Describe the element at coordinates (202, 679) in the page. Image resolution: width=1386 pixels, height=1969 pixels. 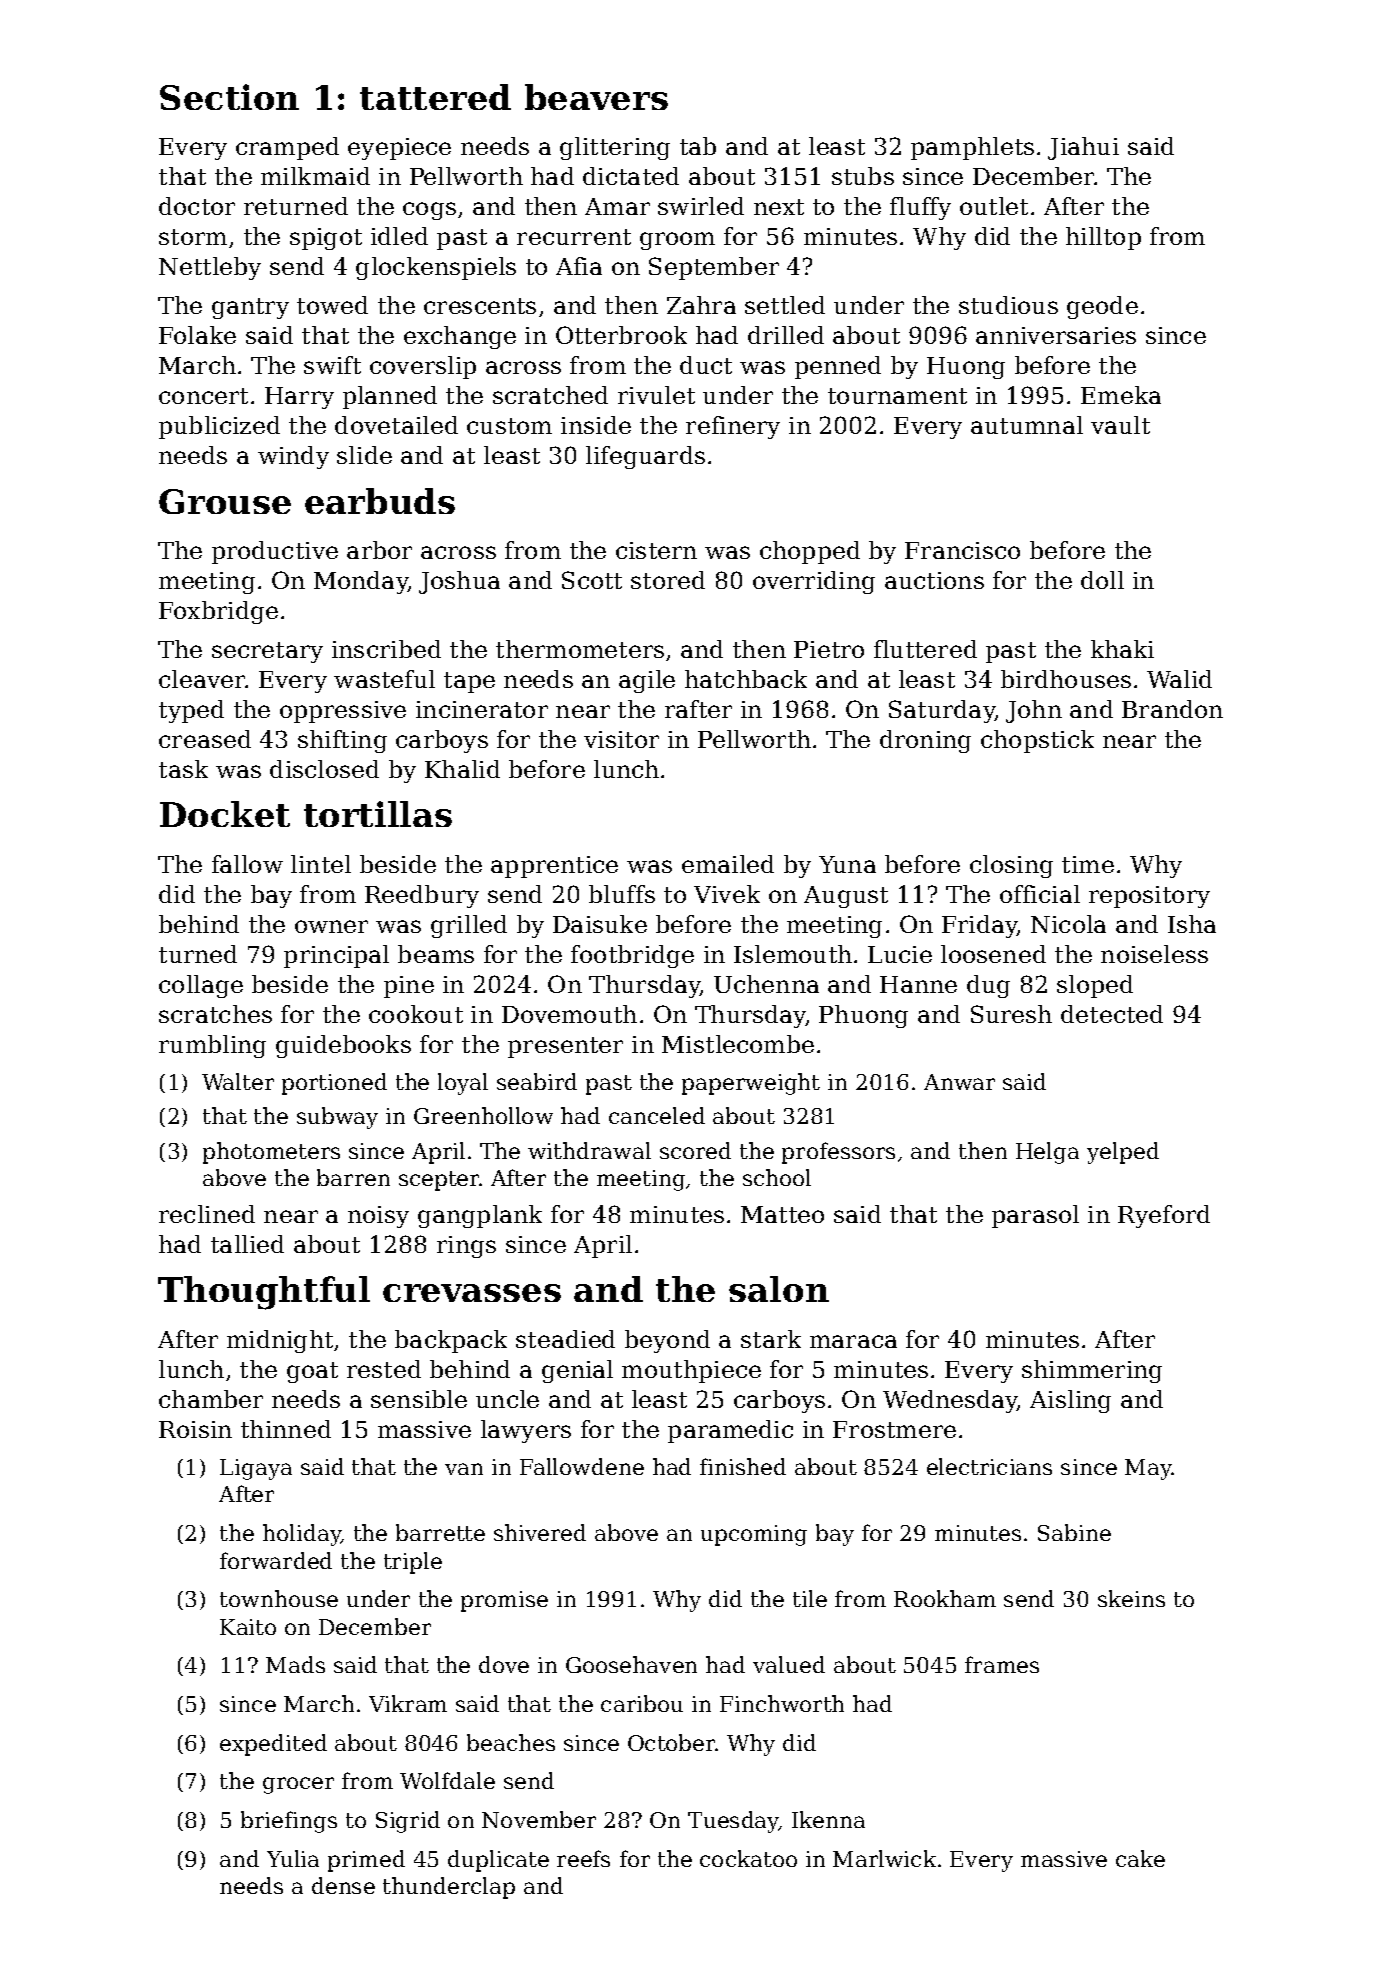
I see `cleaver` at that location.
